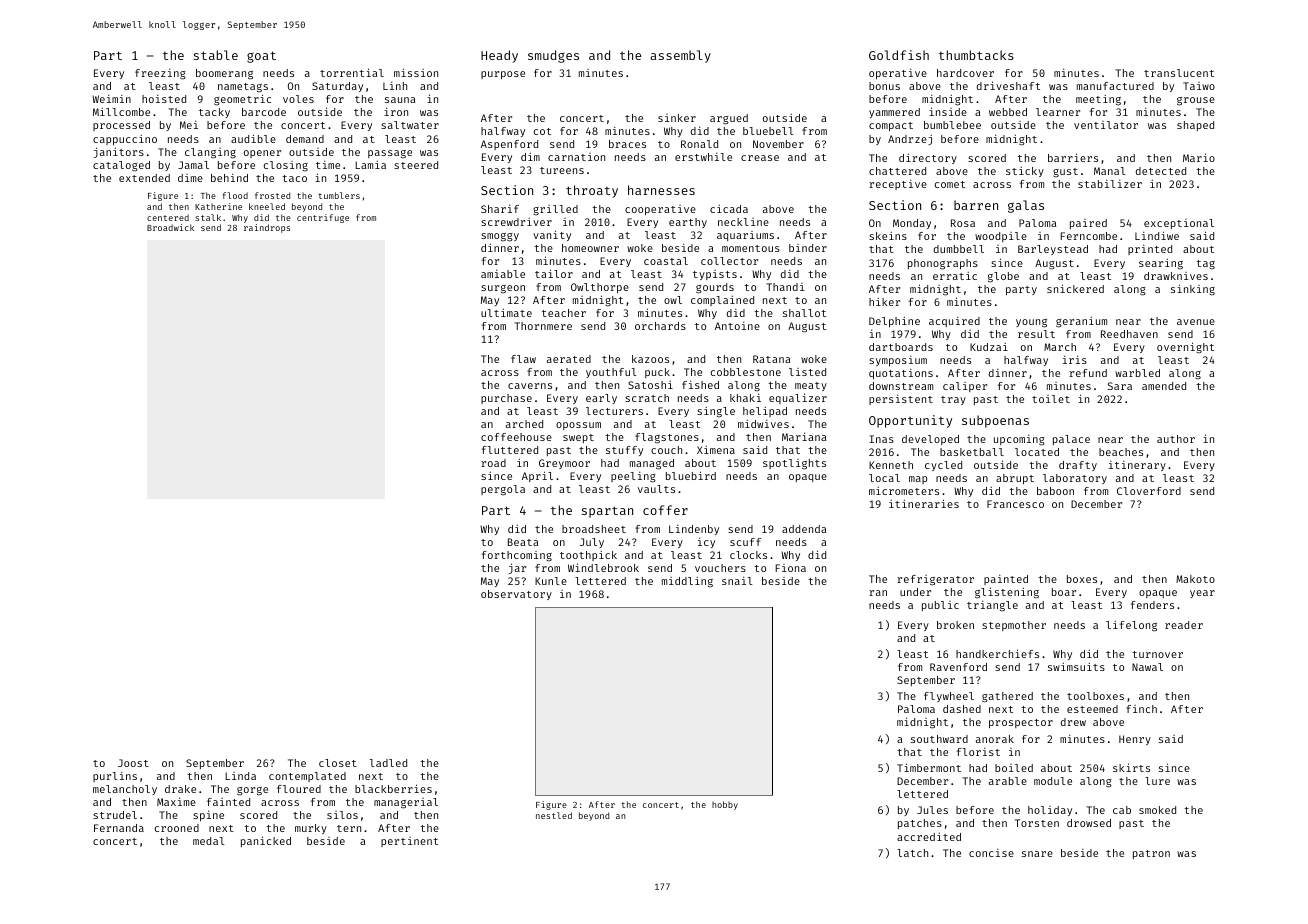 This page has height=924, width=1308. I want to click on Mario, so click(1199, 157).
